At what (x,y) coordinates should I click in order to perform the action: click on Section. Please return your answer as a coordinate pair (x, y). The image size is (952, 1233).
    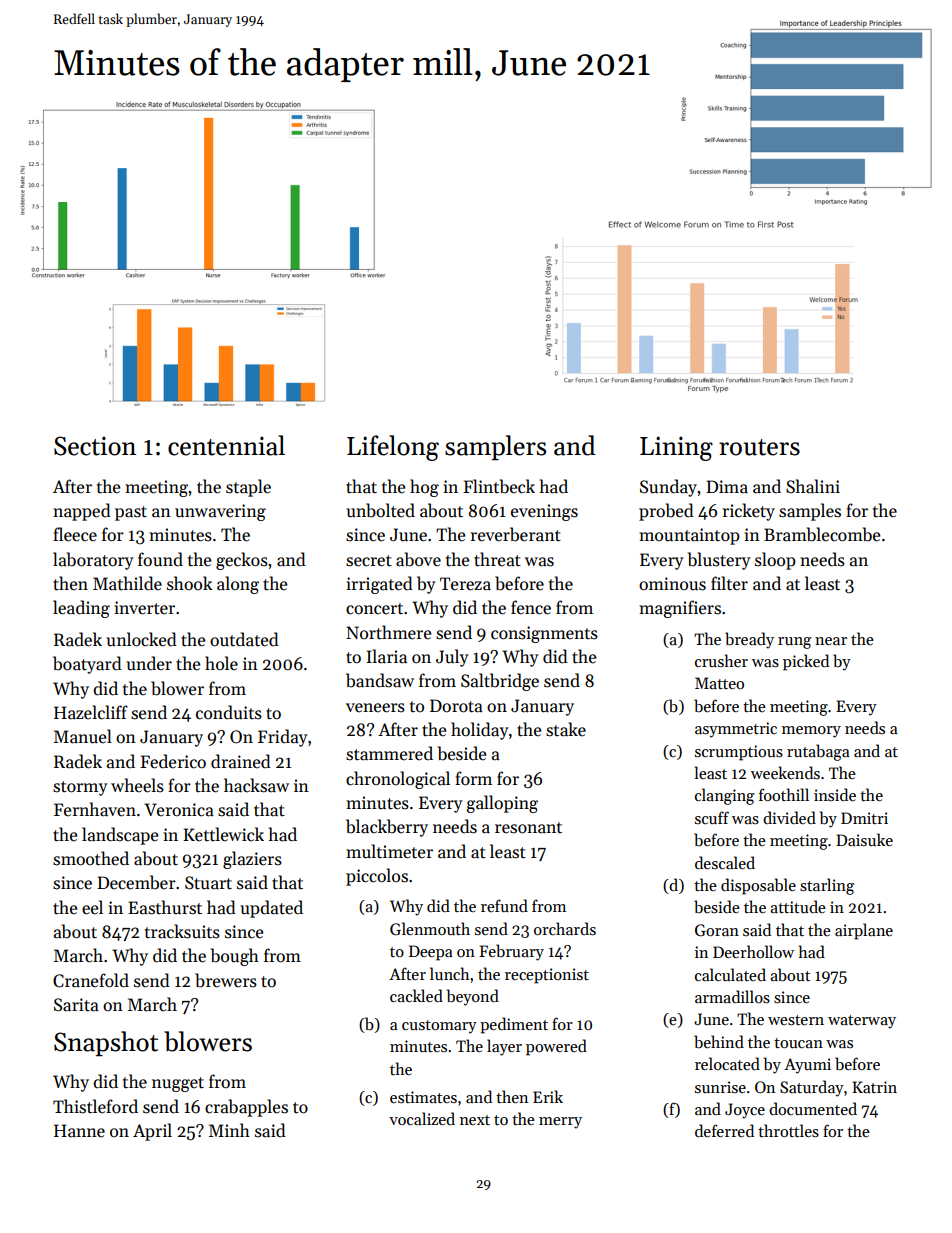
    Looking at the image, I should click on (95, 446).
